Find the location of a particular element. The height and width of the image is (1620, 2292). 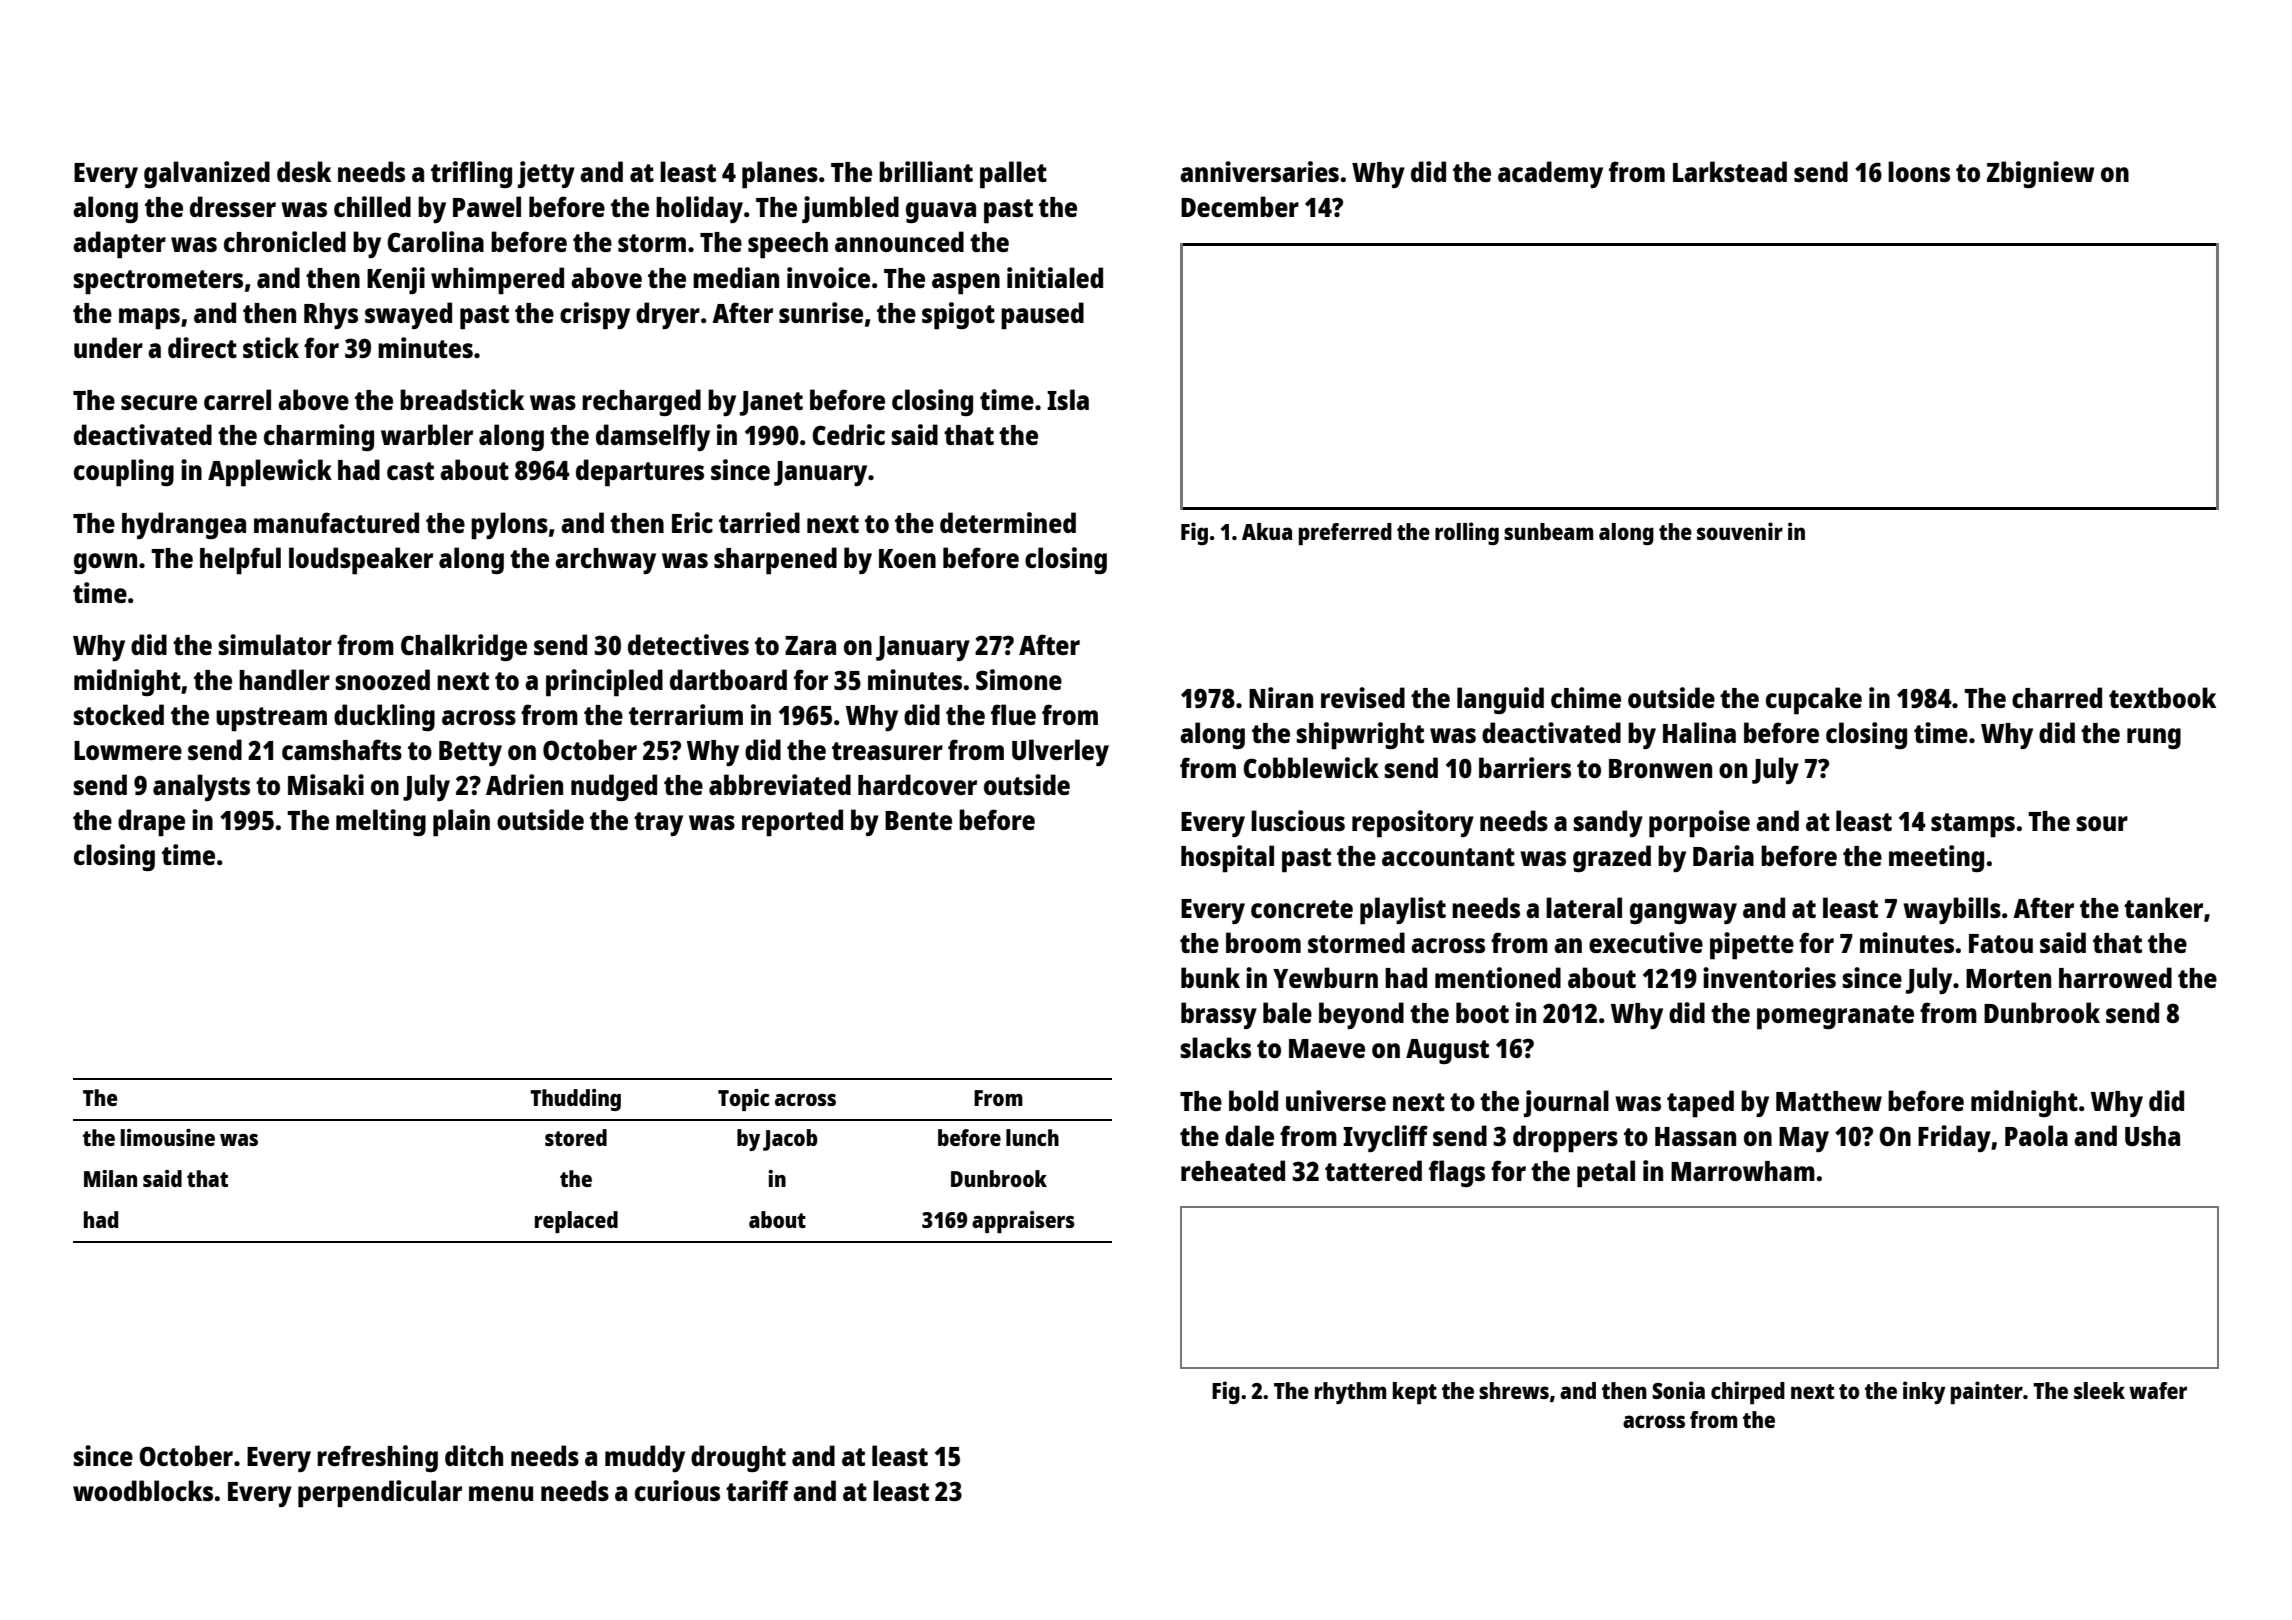

rhythm is located at coordinates (1350, 1393).
